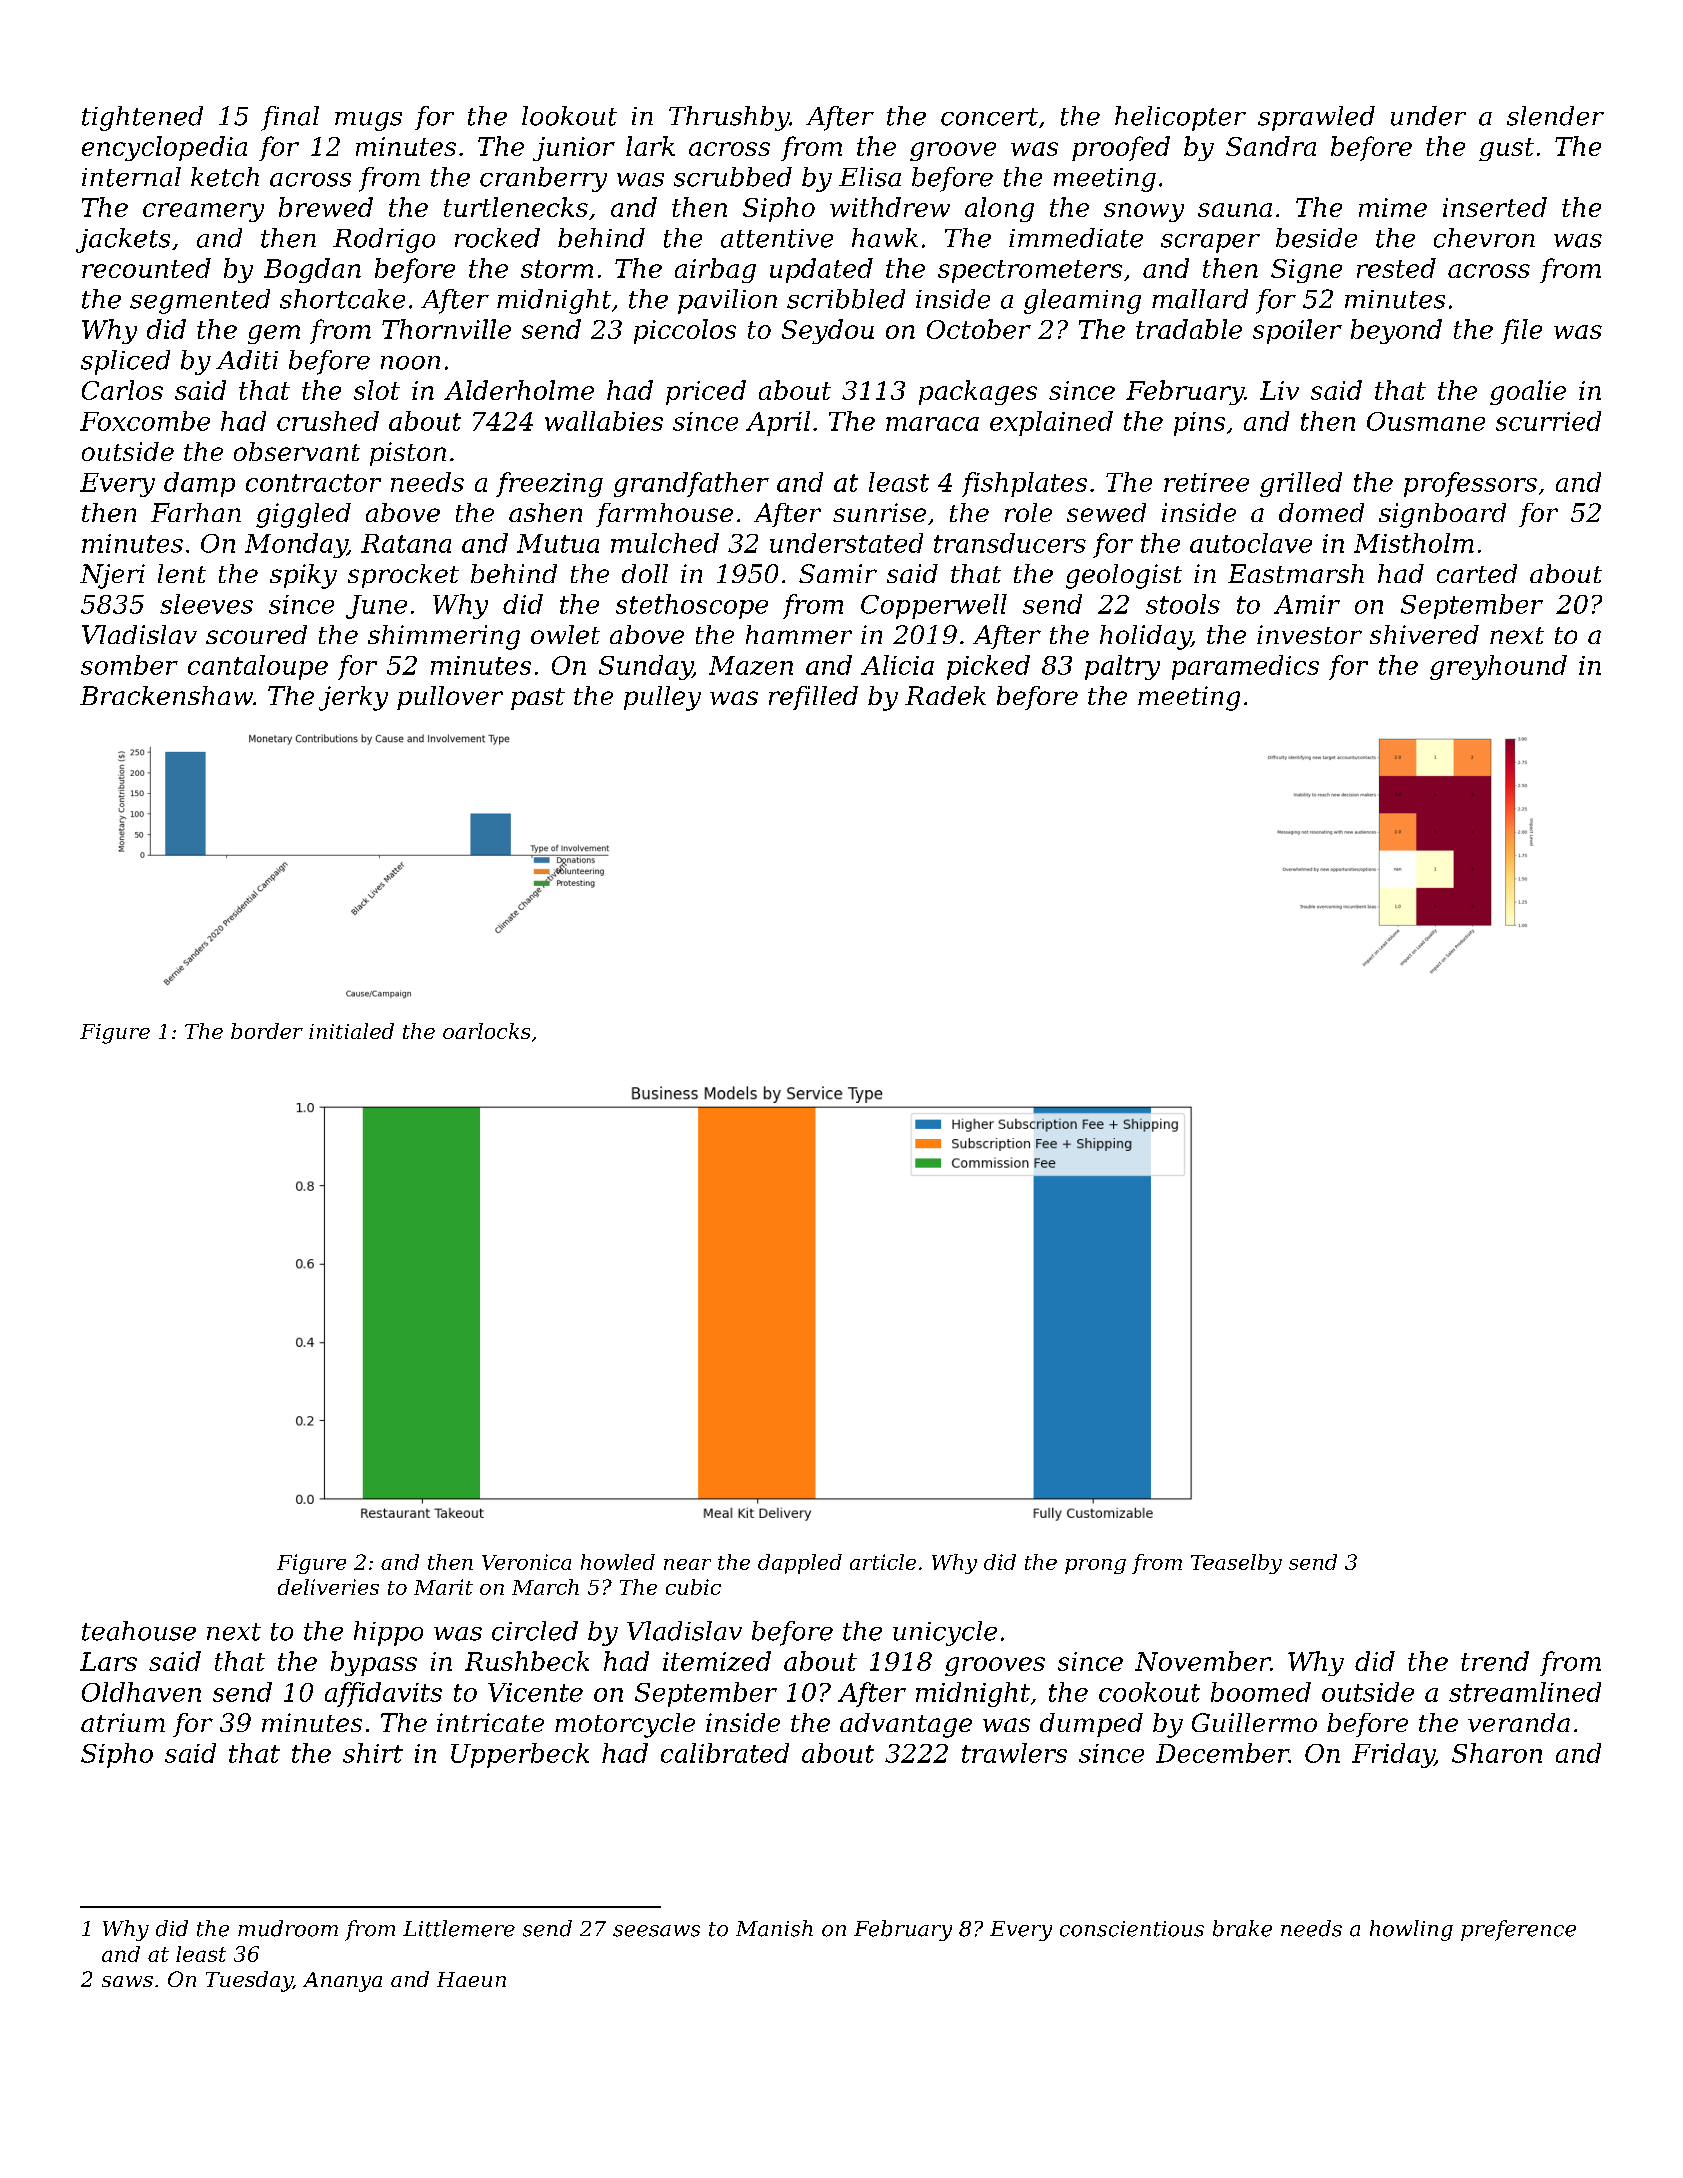 This screenshot has width=1683, height=2178. Describe the element at coordinates (267, 1031) in the screenshot. I see `border` at that location.
